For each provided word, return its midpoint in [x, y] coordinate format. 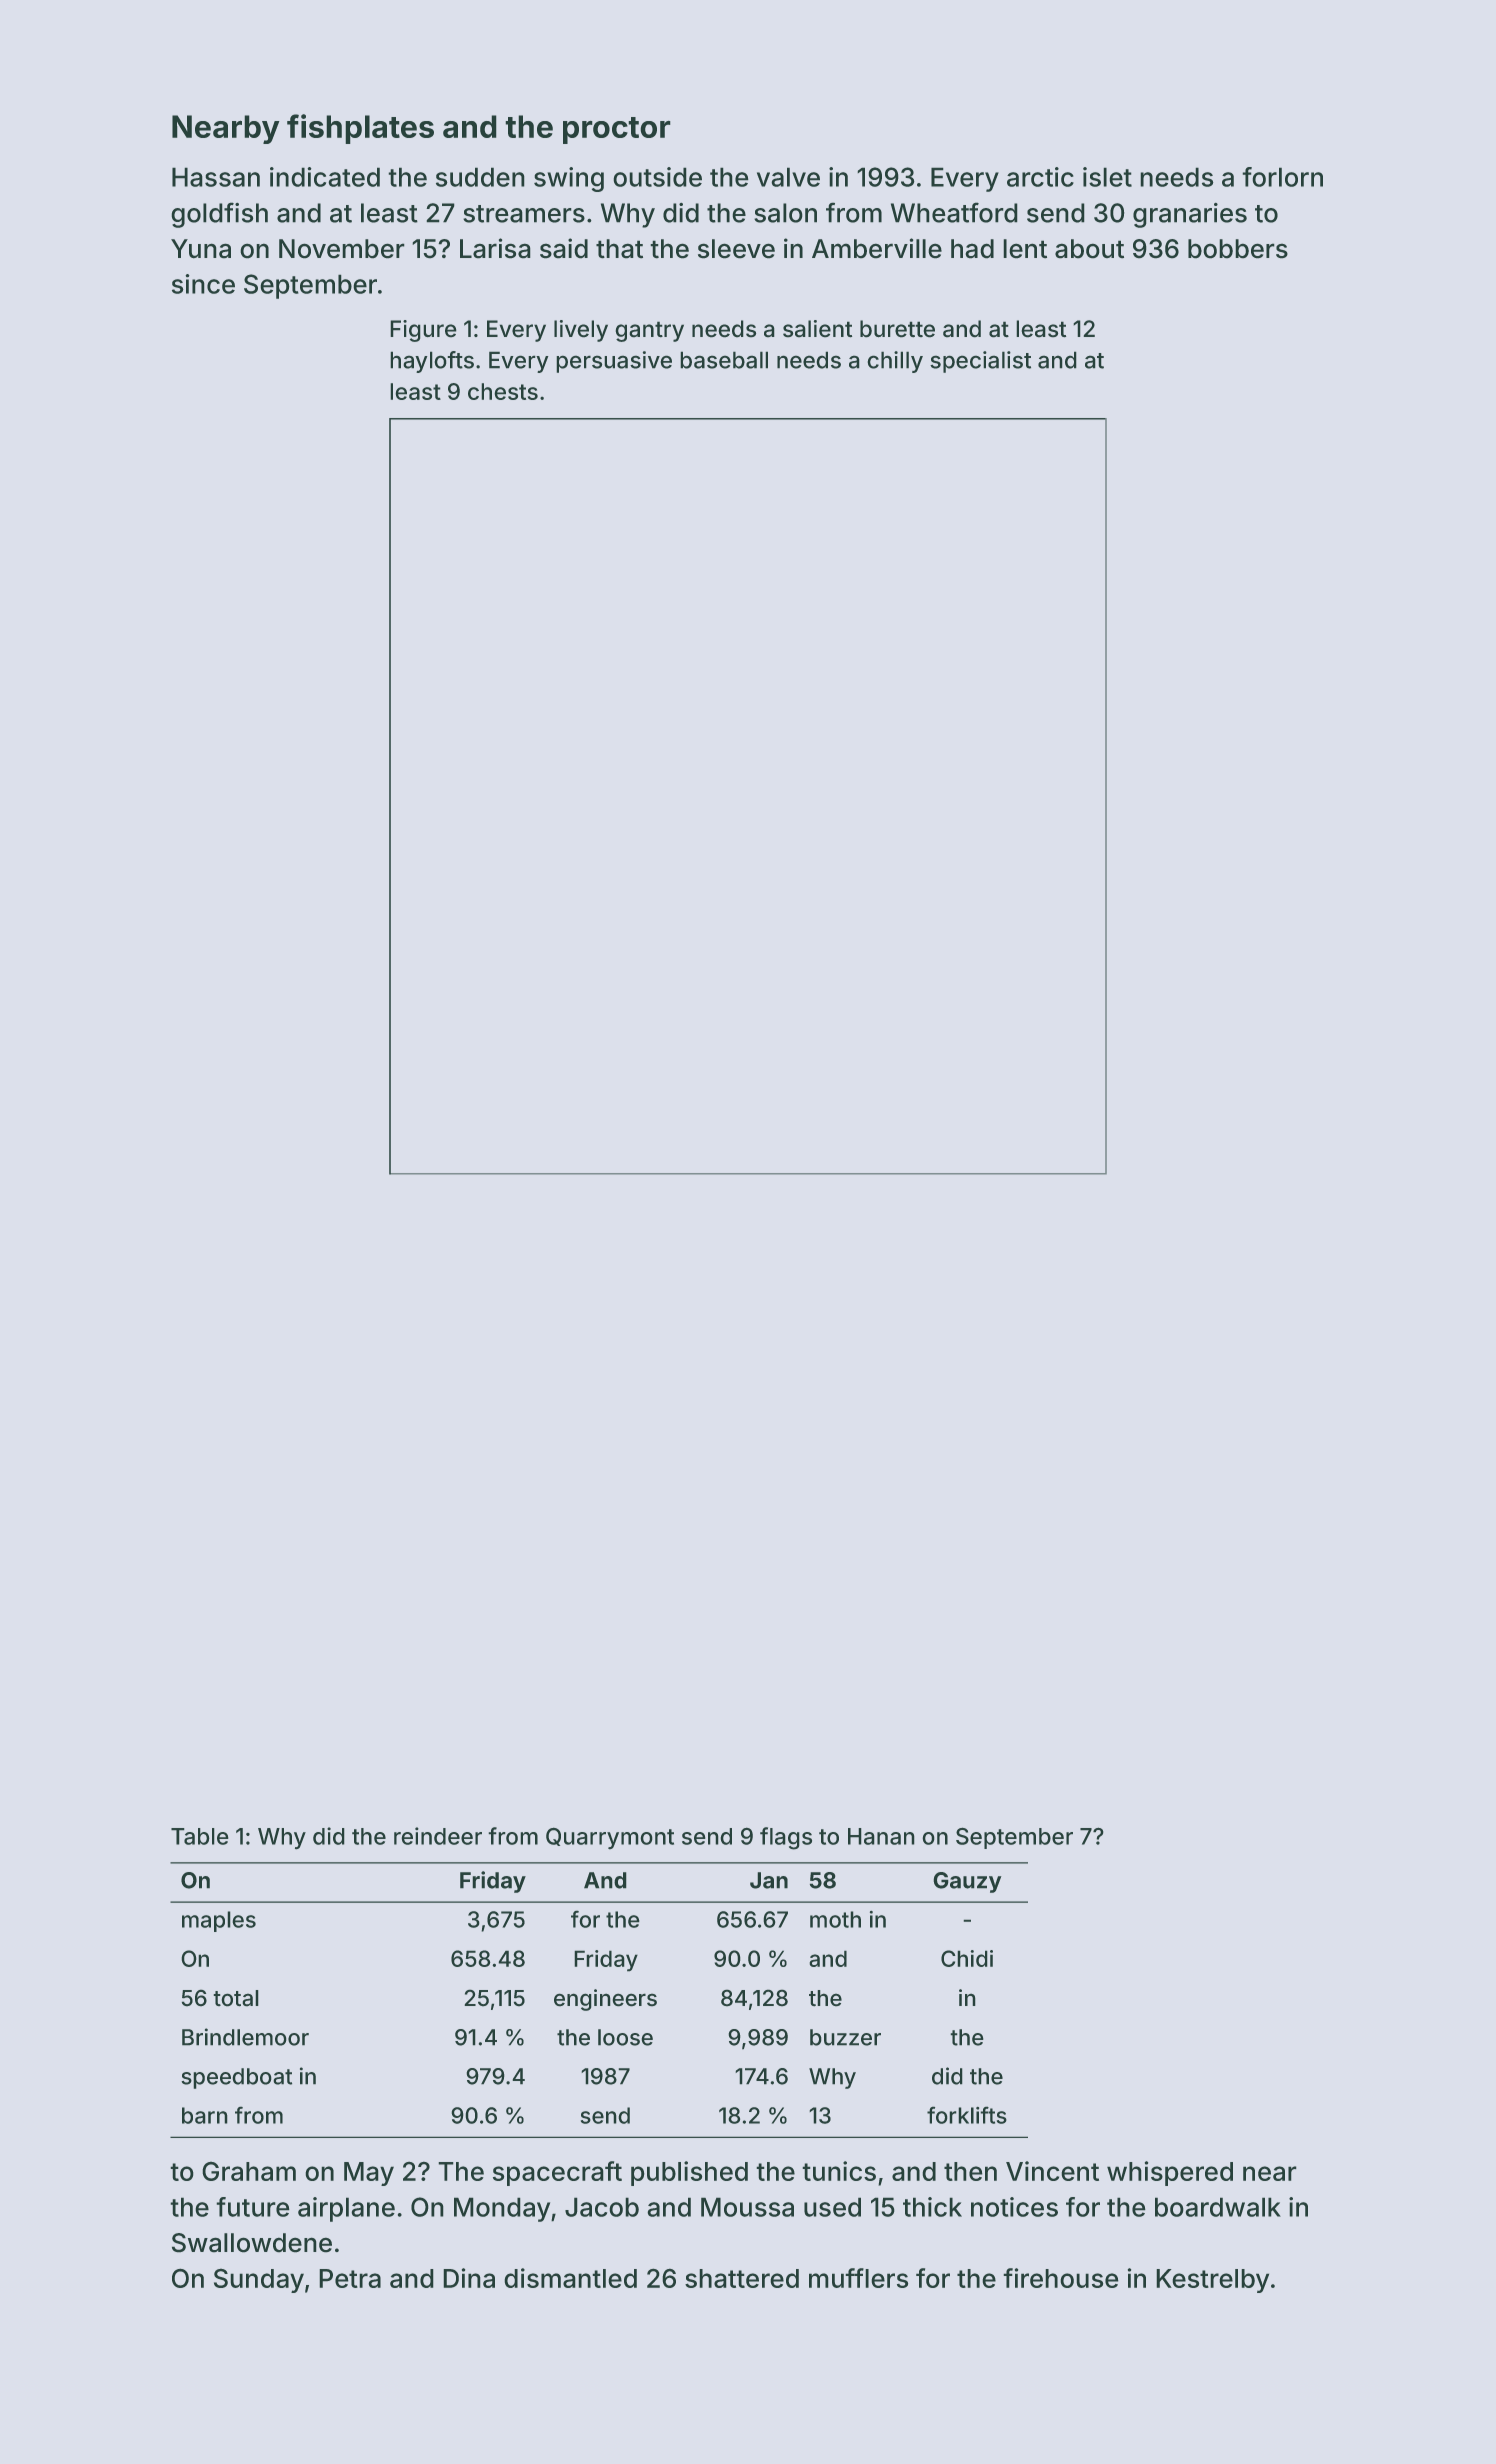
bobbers [1238, 249]
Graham [249, 2171]
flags [786, 1838]
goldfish [219, 215]
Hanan [881, 1836]
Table [200, 1836]
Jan [769, 1880]
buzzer [845, 2037]
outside [657, 177]
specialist [980, 362]
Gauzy [967, 1882]
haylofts [432, 362]
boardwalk [1218, 2207]
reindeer [438, 1836]
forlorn [1282, 177]
